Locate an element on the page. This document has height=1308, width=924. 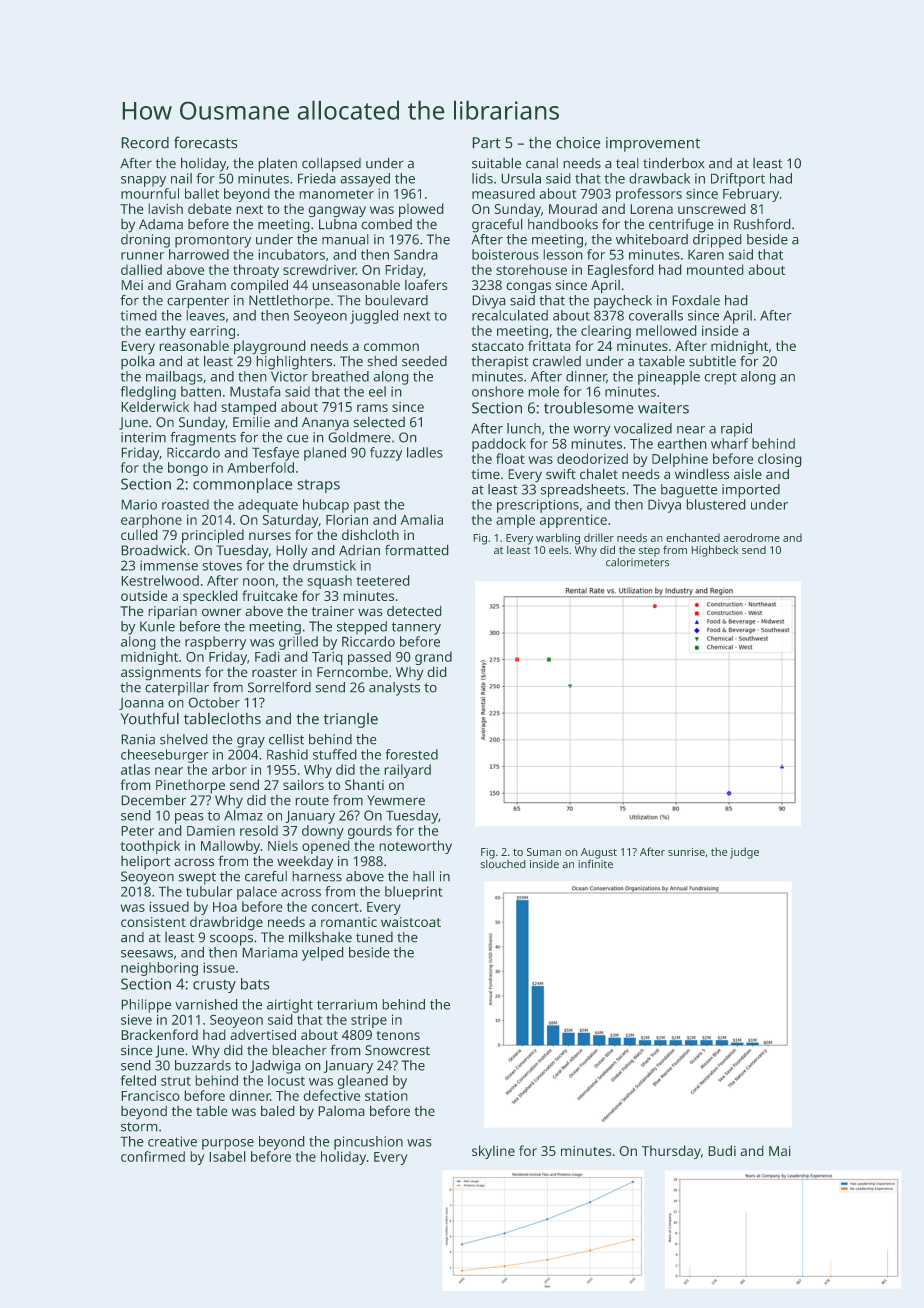
pincushion is located at coordinates (368, 1143).
